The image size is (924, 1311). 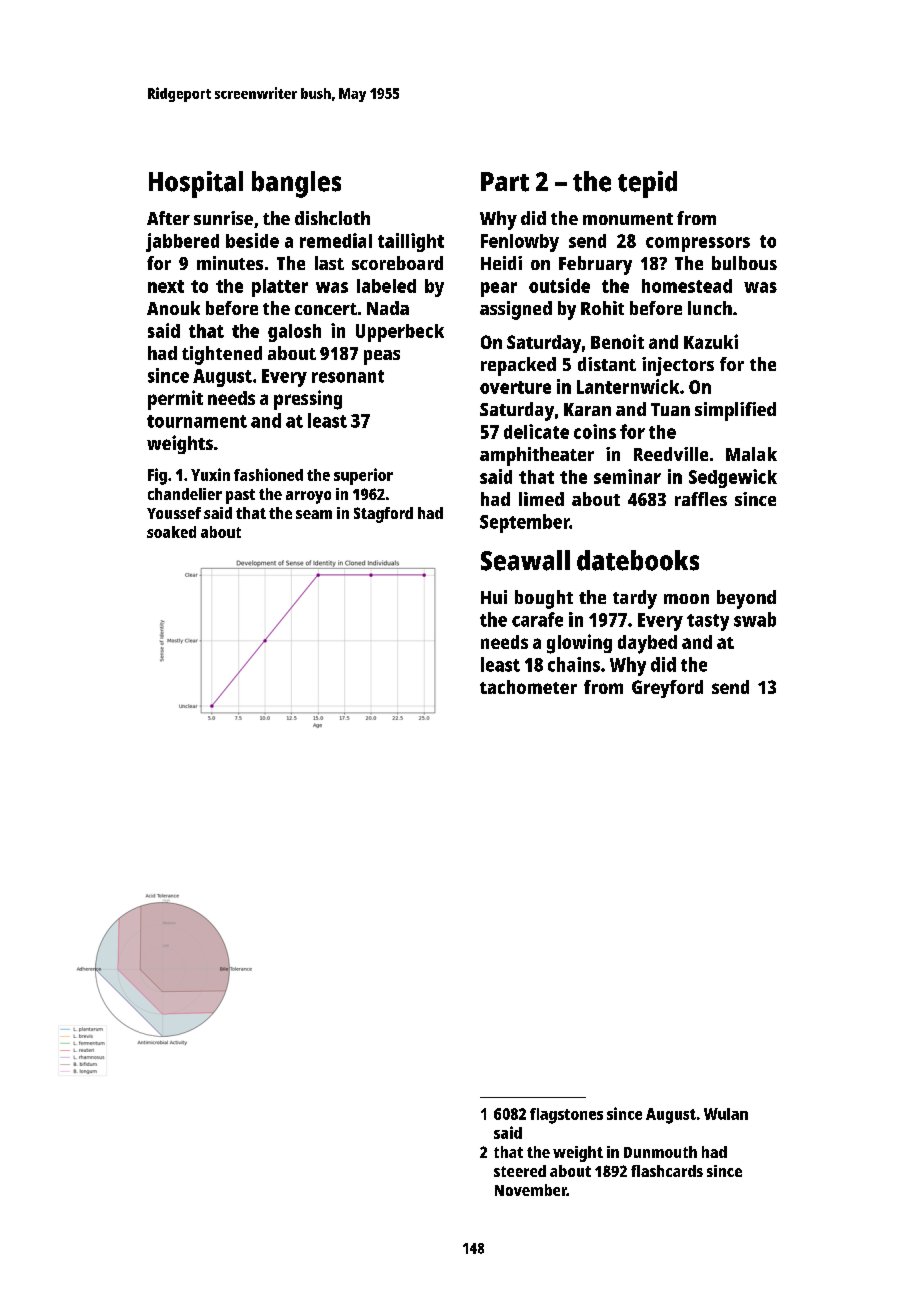 What do you see at coordinates (528, 687) in the image?
I see `tachometer` at bounding box center [528, 687].
